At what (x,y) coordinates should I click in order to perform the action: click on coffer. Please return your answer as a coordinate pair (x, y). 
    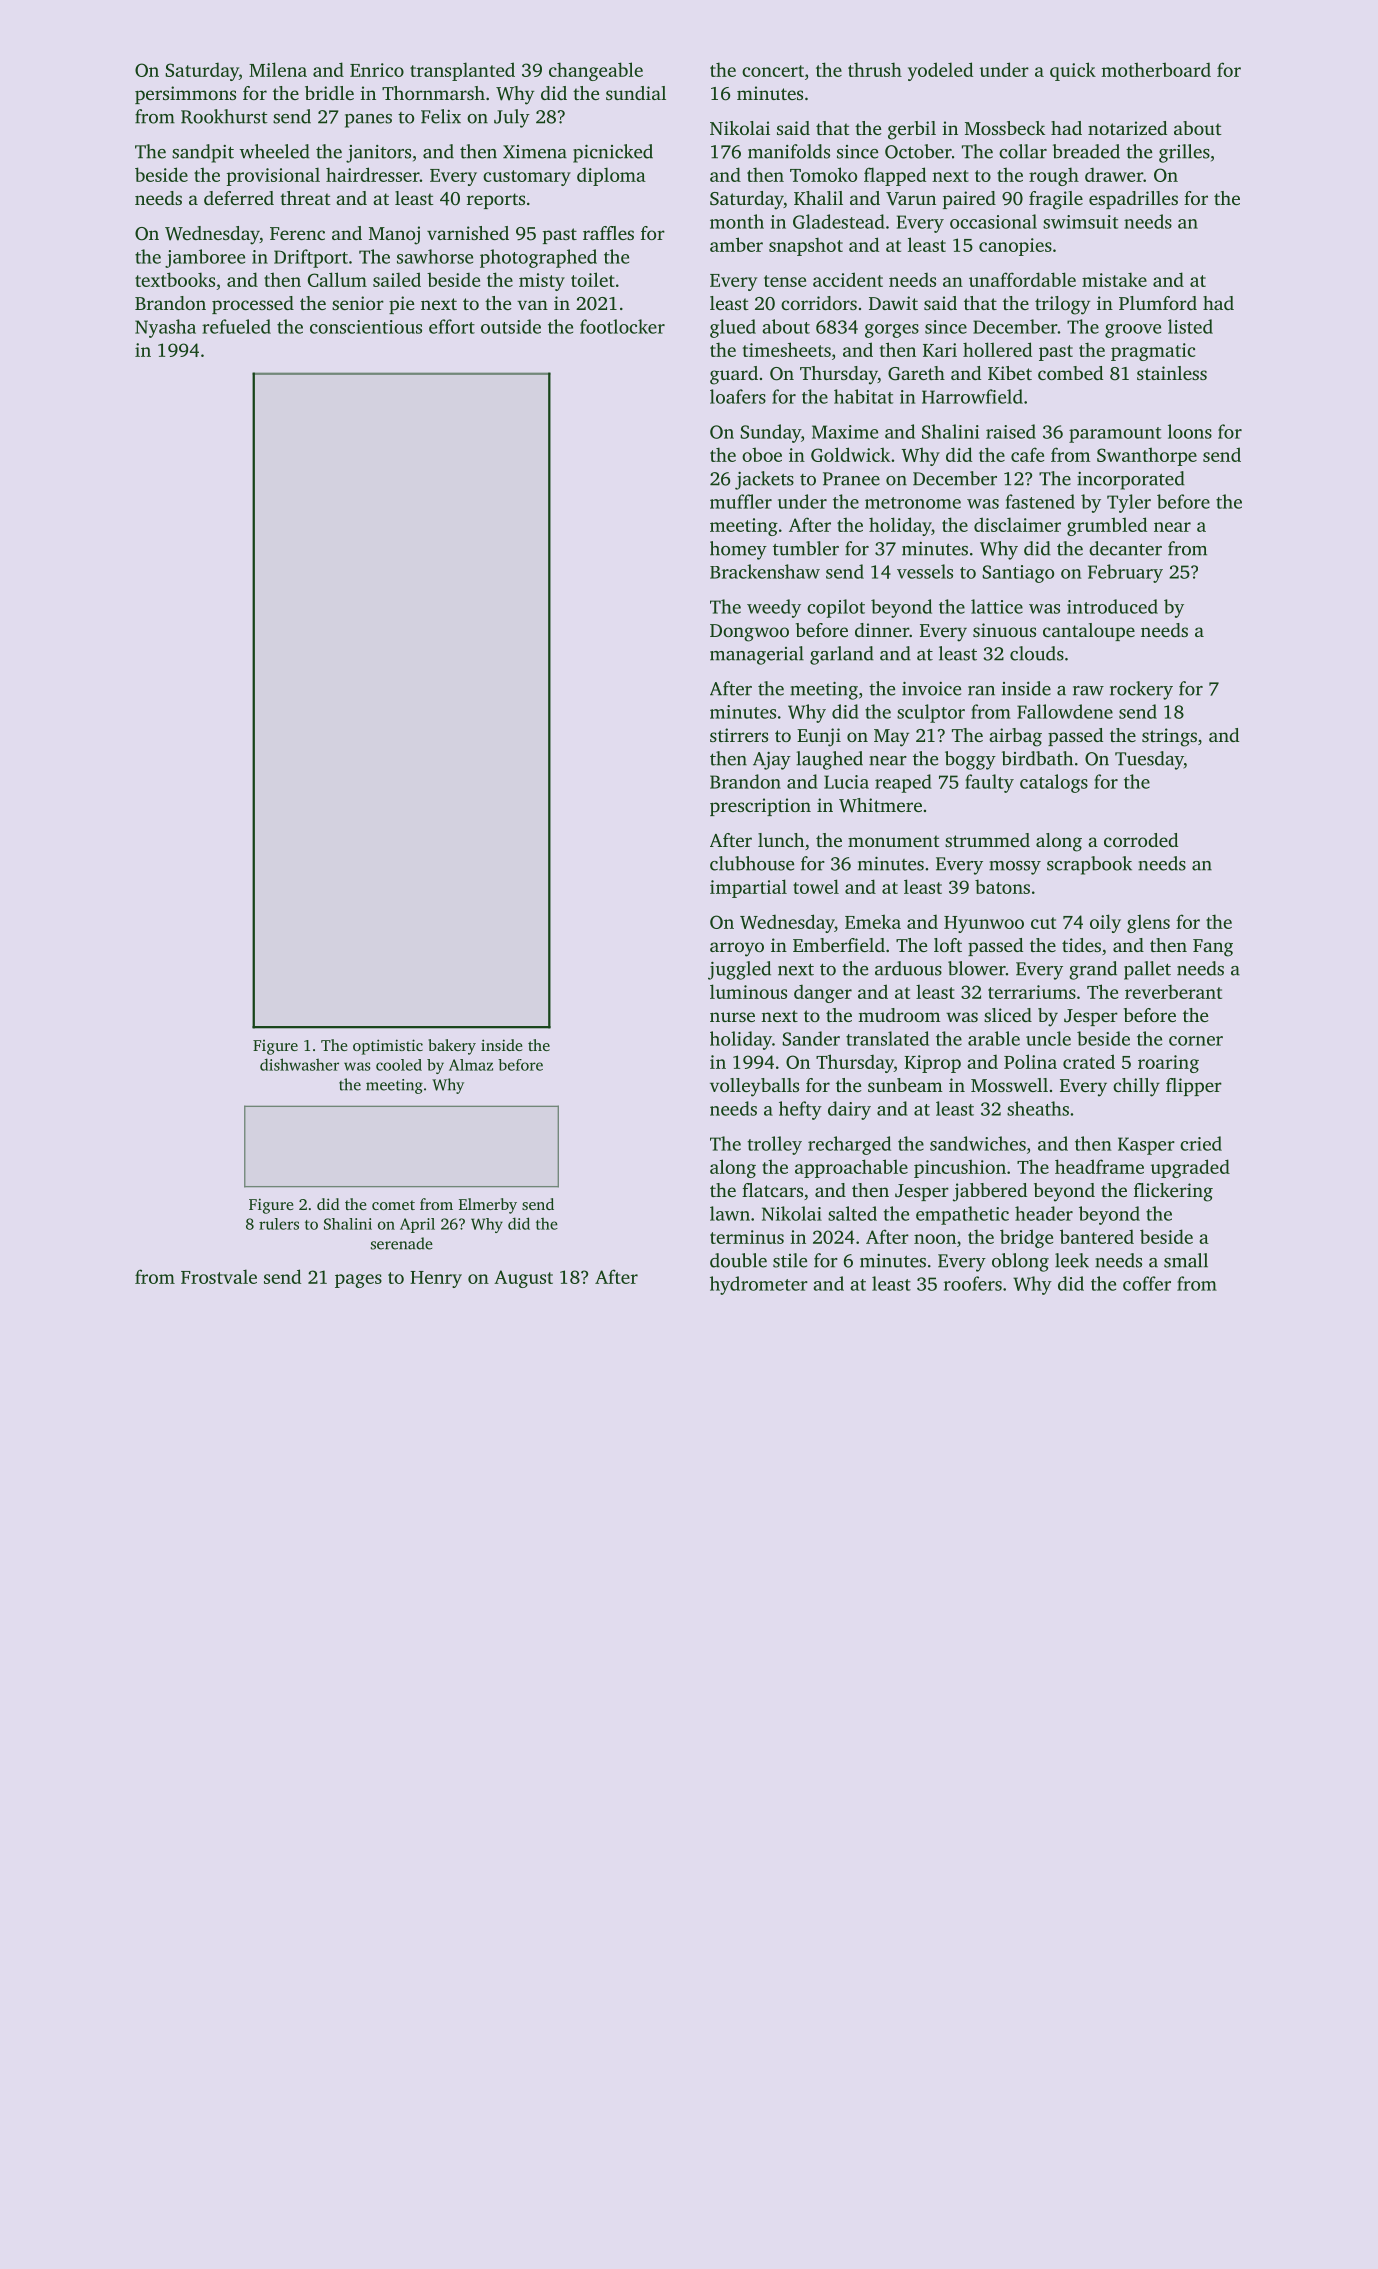
    Looking at the image, I should click on (1147, 1283).
